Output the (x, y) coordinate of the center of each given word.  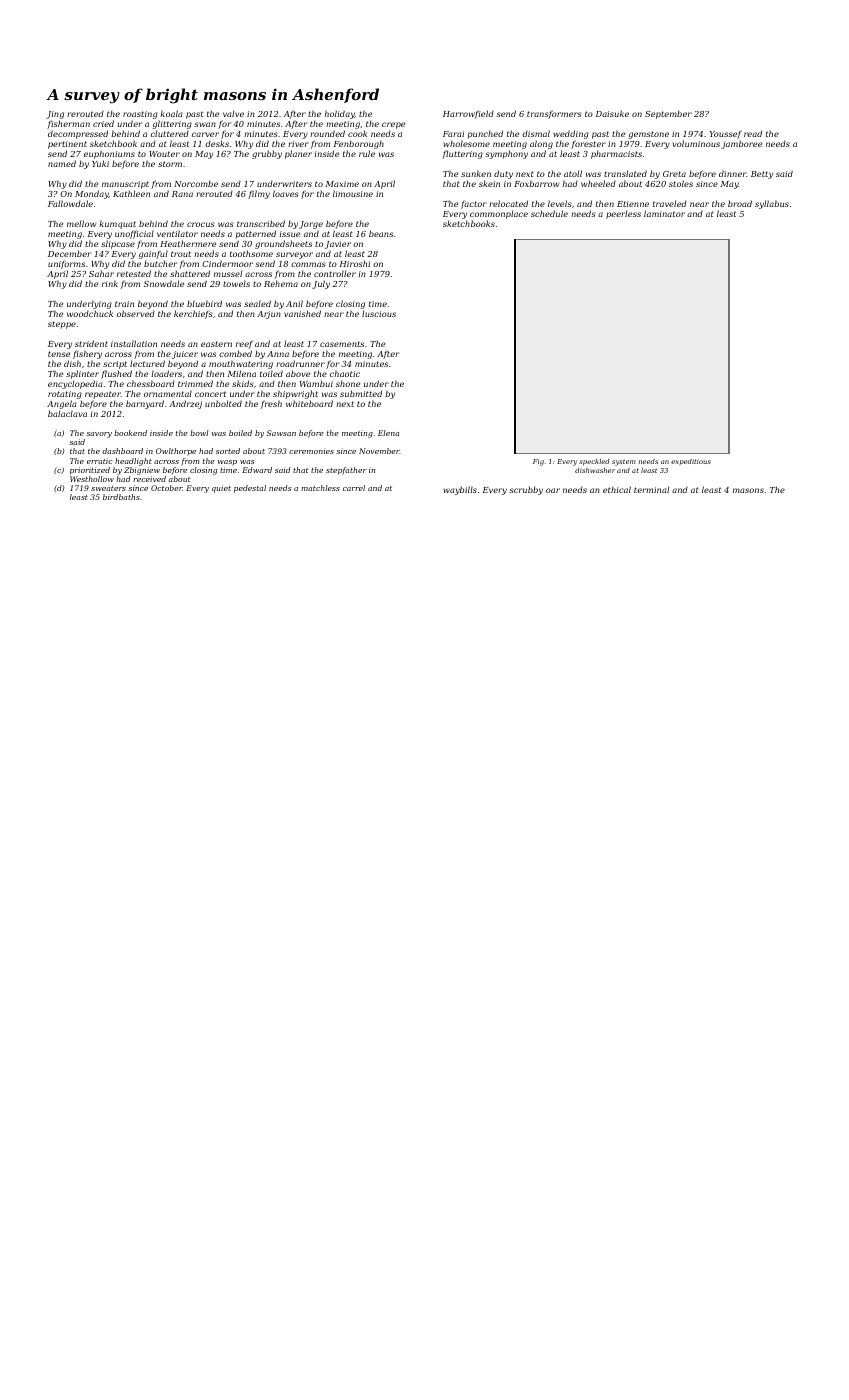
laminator (664, 213)
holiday (340, 114)
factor (474, 204)
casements (342, 344)
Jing (55, 115)
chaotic (345, 373)
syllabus (772, 204)
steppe (62, 325)
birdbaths (121, 497)
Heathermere (188, 243)
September (668, 114)
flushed (116, 374)
